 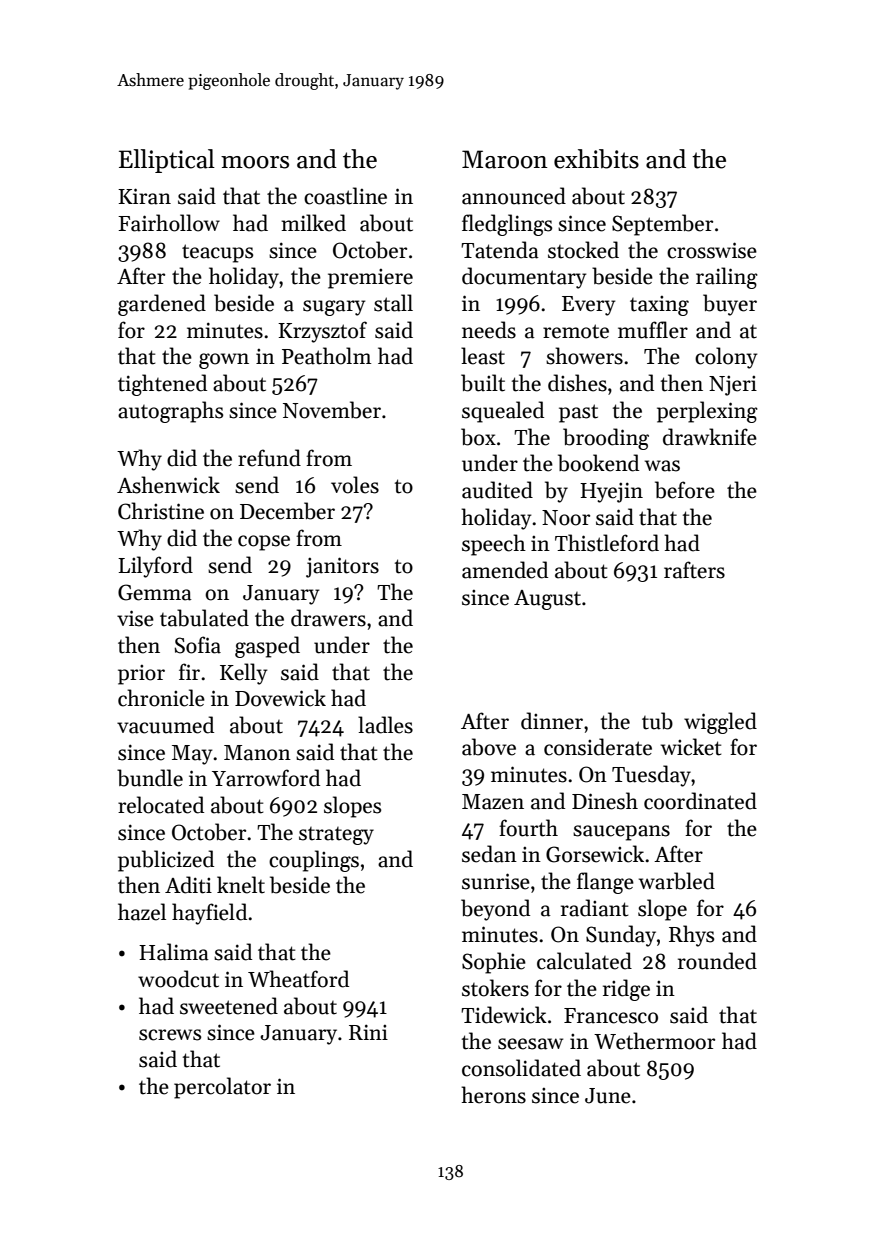 What do you see at coordinates (345, 196) in the screenshot?
I see `coastline` at bounding box center [345, 196].
